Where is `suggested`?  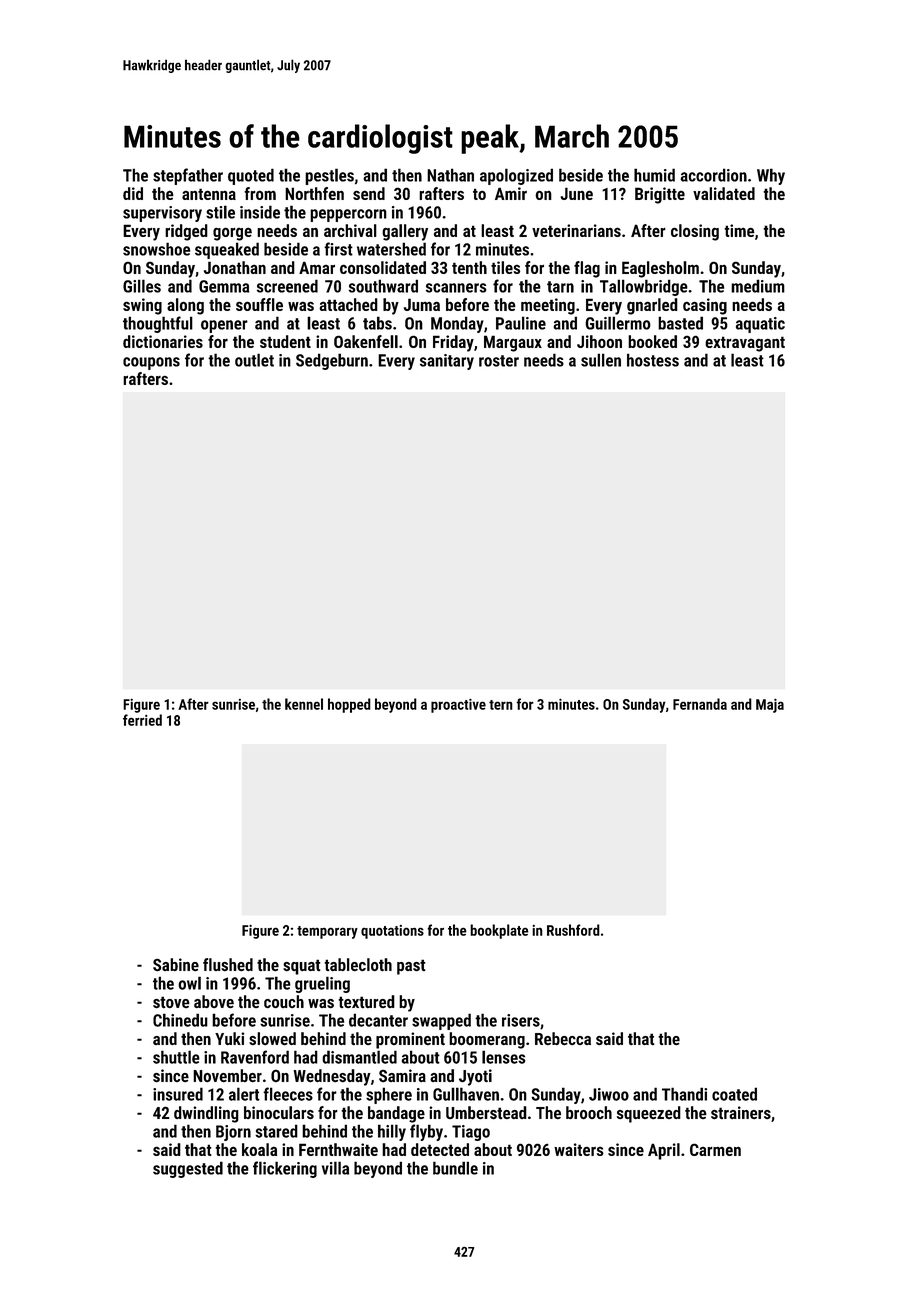 suggested is located at coordinates (188, 1169).
